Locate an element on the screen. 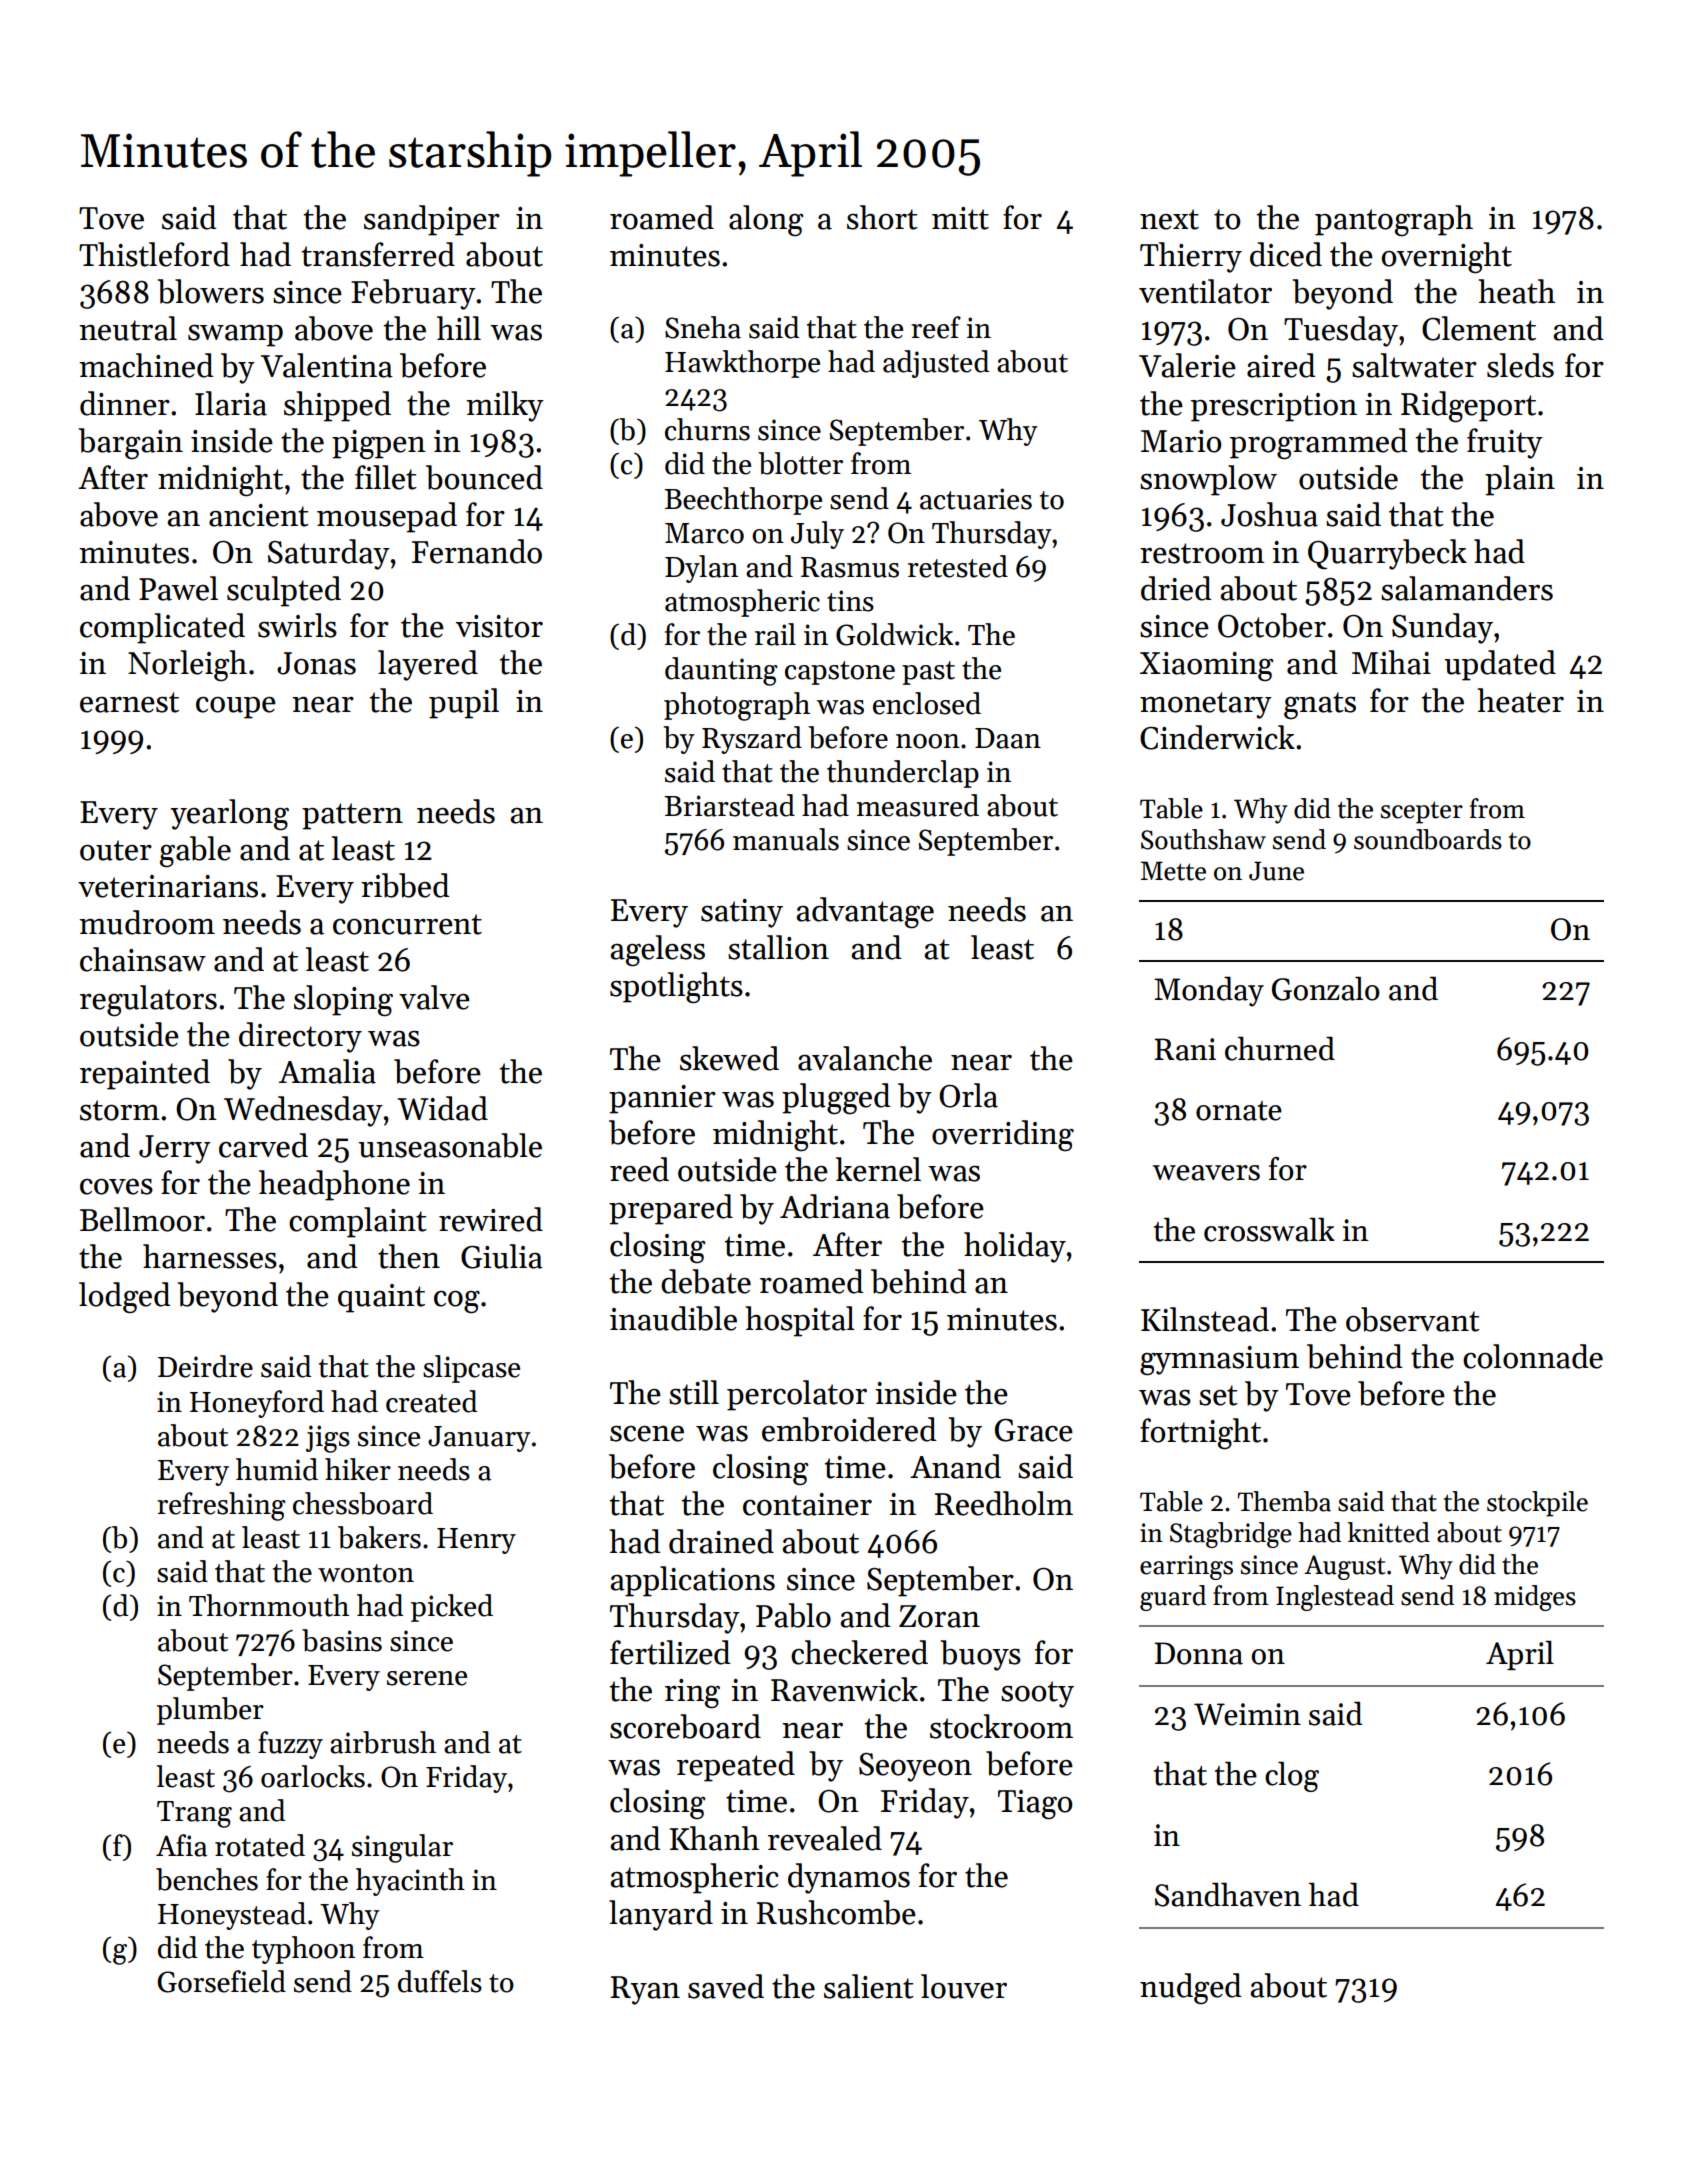 Image resolution: width=1683 pixels, height=2178 pixels. Anand is located at coordinates (955, 1466).
